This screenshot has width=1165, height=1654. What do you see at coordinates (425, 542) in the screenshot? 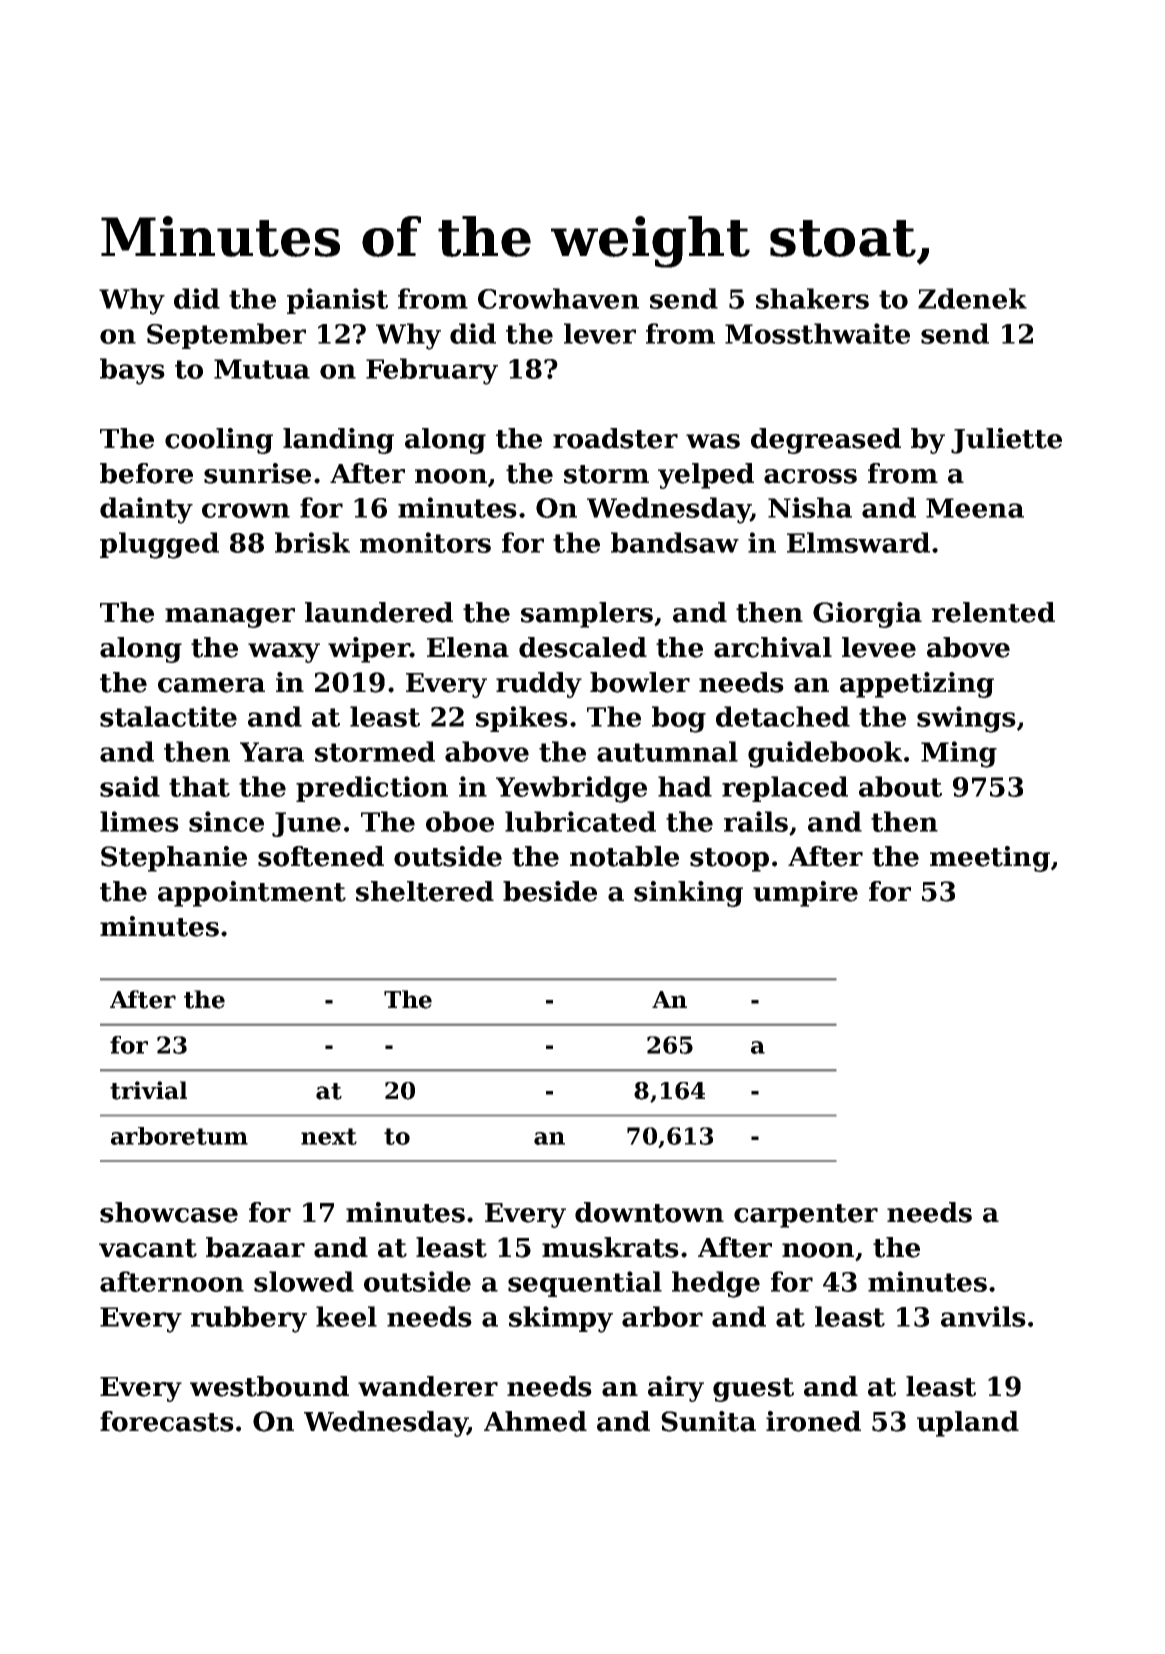
I see `monitors` at bounding box center [425, 542].
